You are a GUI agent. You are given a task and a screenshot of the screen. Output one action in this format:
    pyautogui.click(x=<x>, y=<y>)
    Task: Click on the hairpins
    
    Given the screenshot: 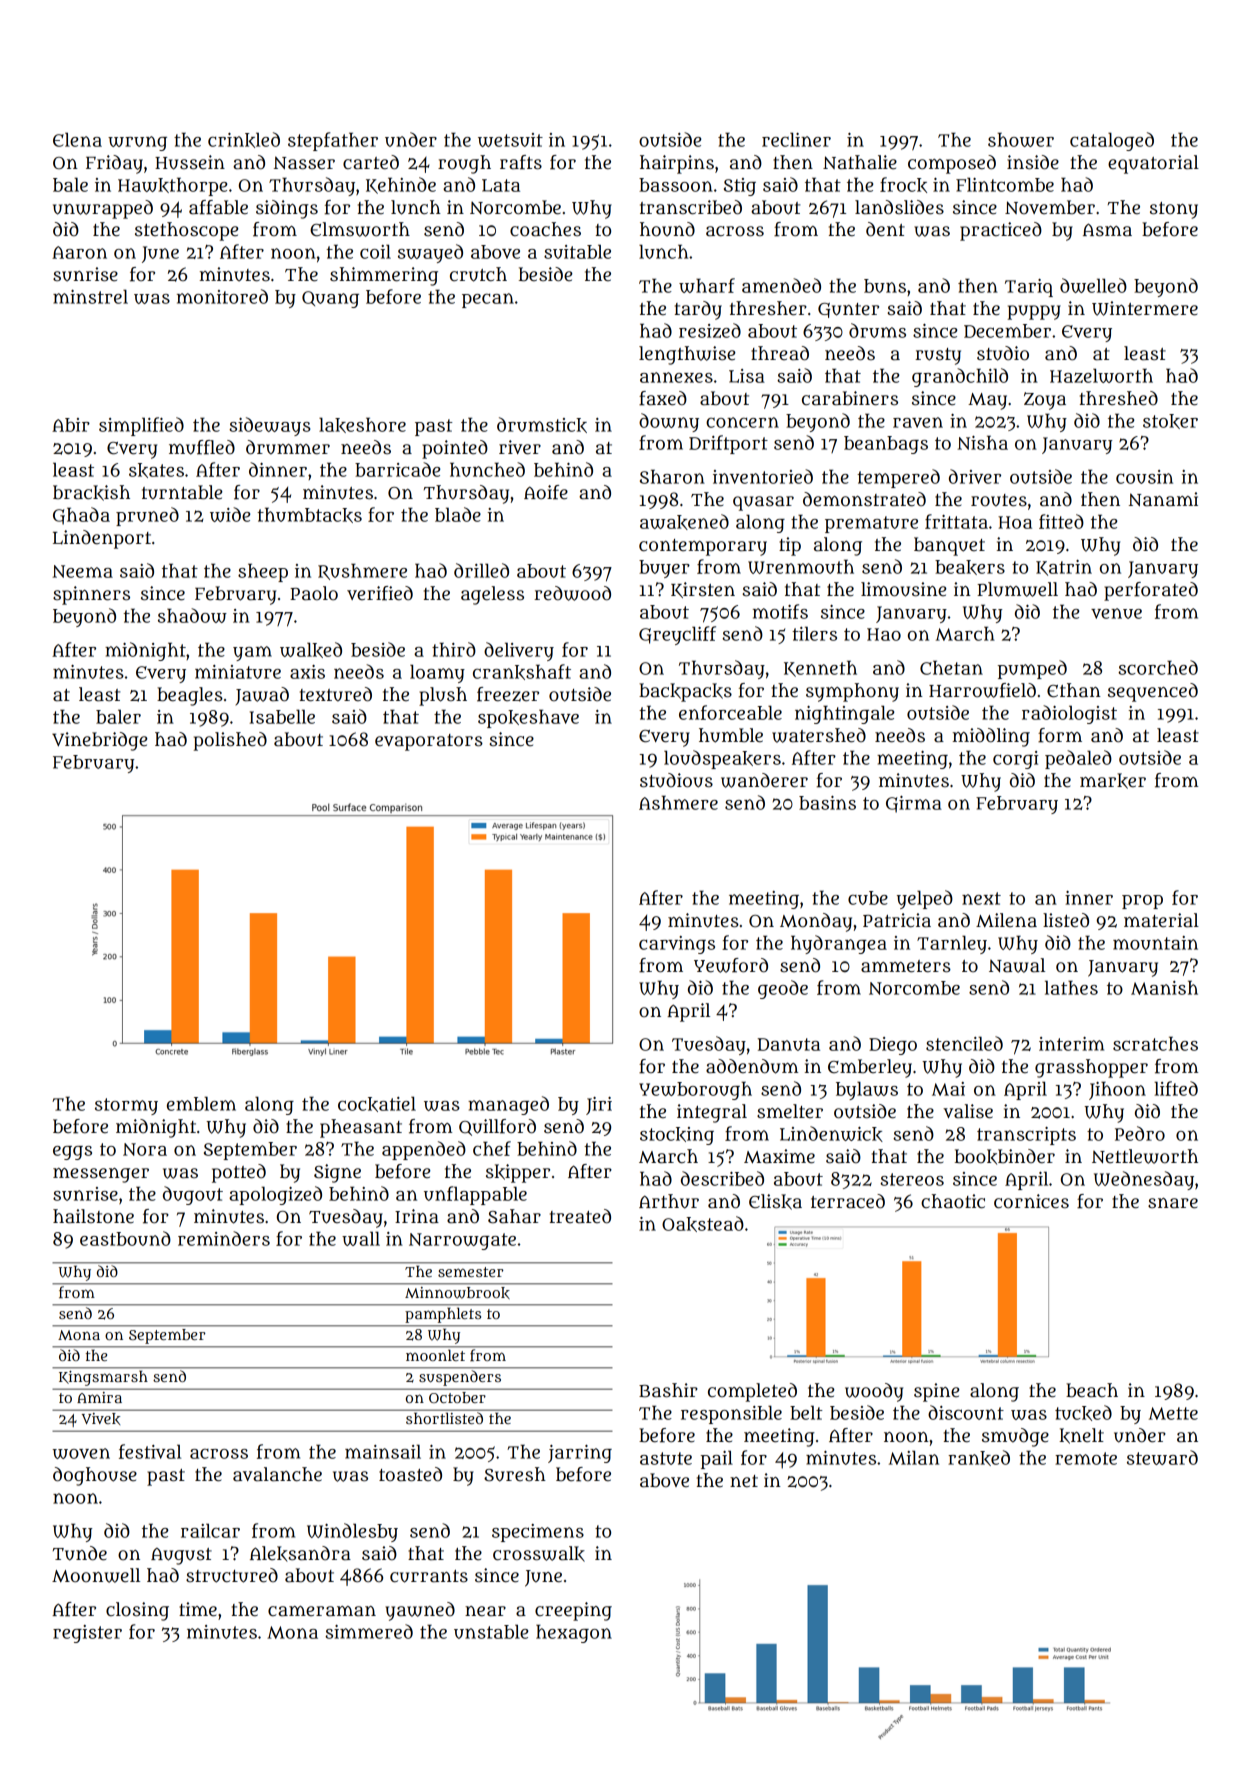 What is the action you would take?
    pyautogui.click(x=677, y=164)
